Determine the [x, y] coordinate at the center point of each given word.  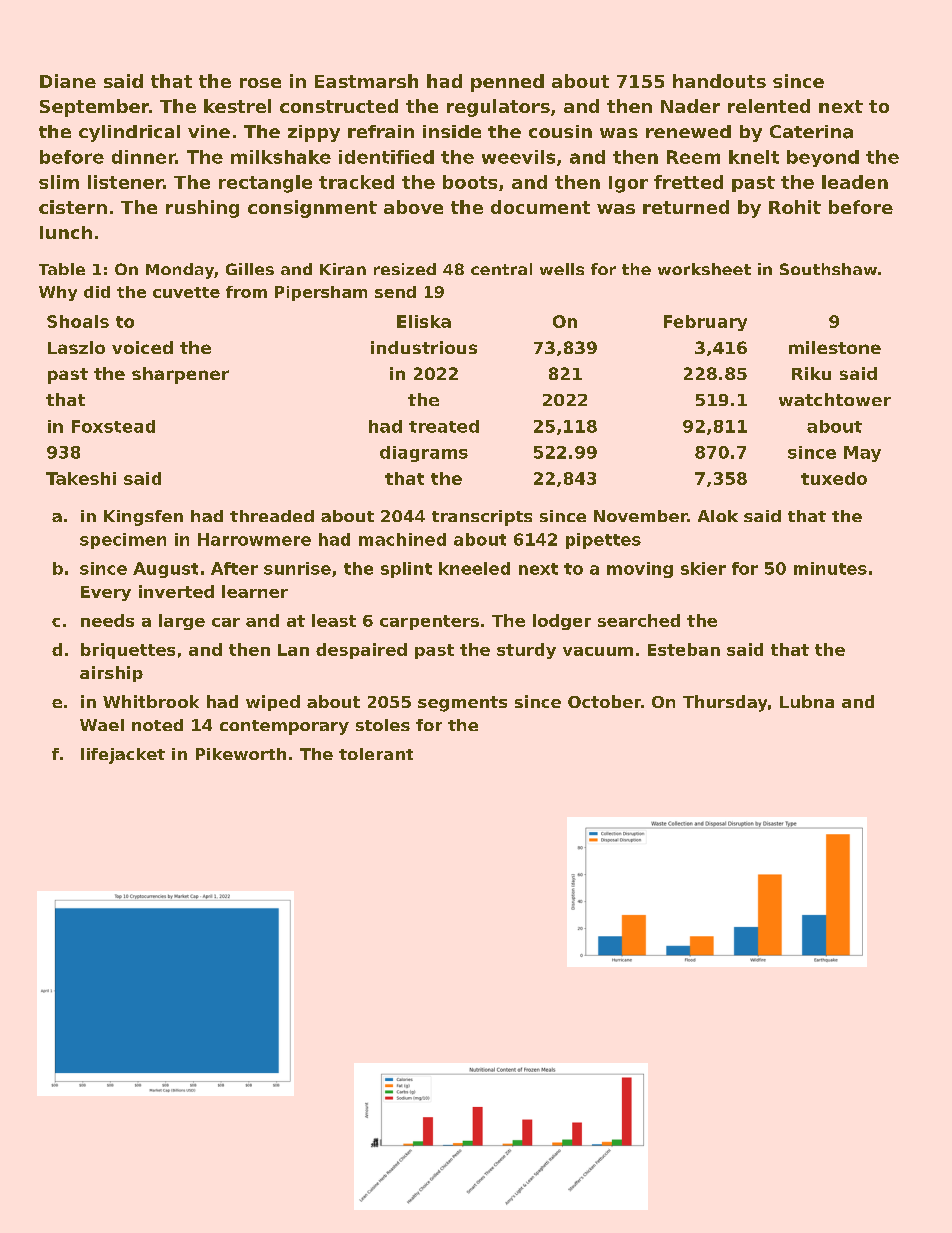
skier [703, 568]
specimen [123, 541]
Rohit [795, 207]
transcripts [482, 518]
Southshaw [828, 269]
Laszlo [76, 347]
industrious [424, 347]
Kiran [343, 269]
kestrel [237, 106]
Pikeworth [241, 754]
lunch [66, 232]
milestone [835, 347]
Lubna [807, 701]
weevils [518, 157]
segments [462, 704]
